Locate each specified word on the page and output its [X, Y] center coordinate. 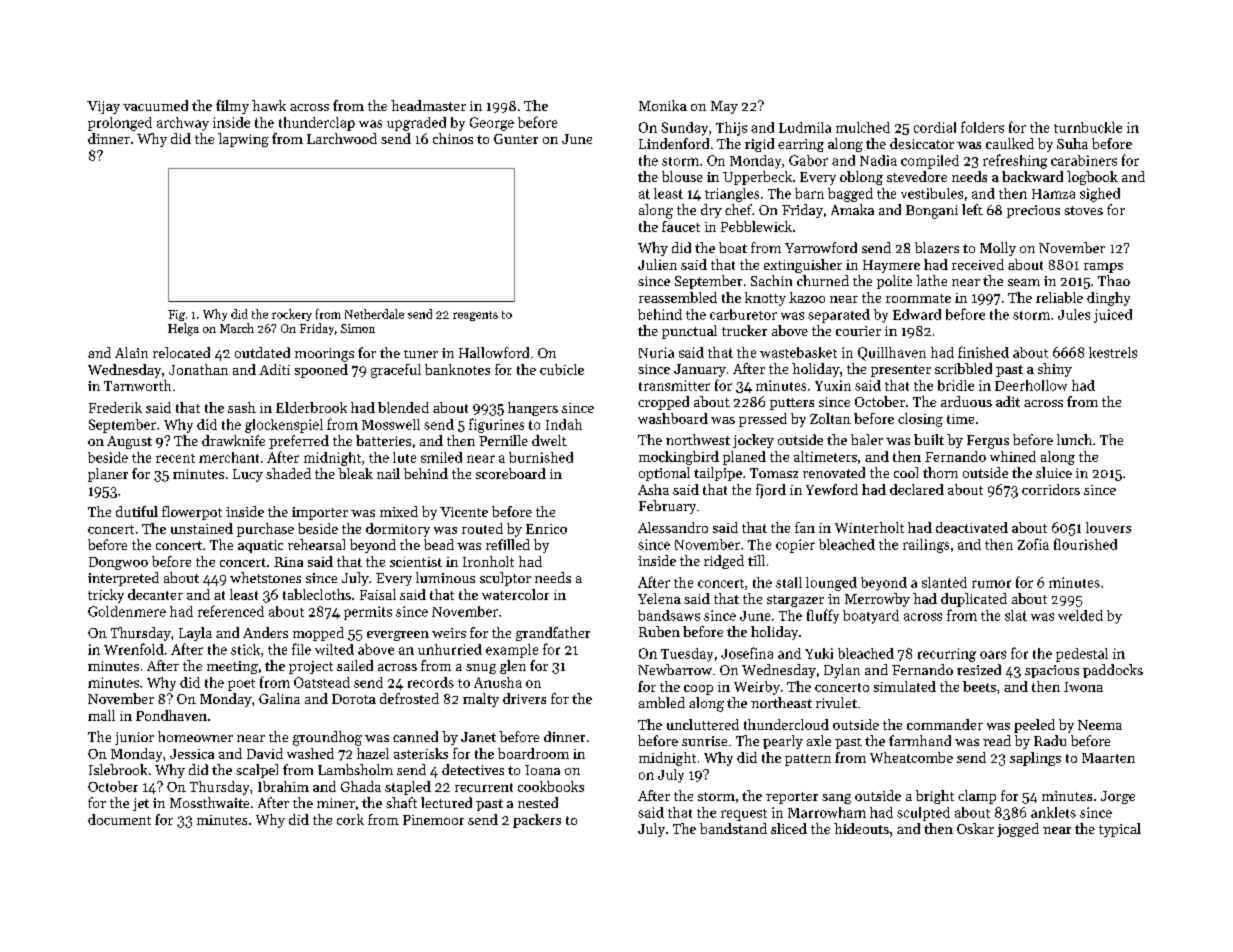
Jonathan [198, 369]
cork [350, 819]
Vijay [103, 107]
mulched [863, 127]
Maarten [1108, 758]
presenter [901, 371]
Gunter [516, 139]
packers [537, 821]
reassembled [678, 297]
